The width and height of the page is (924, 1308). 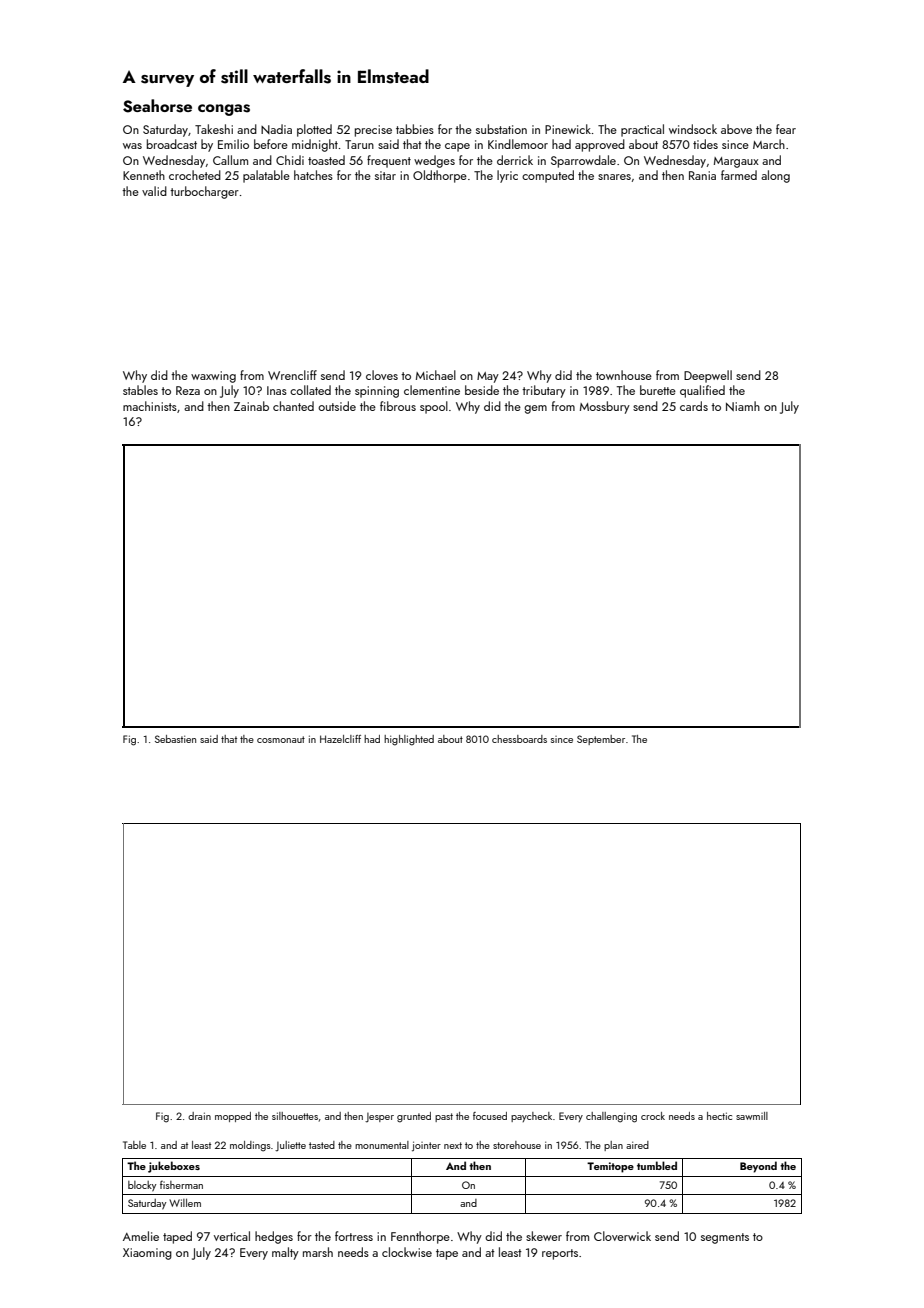 What do you see at coordinates (132, 146) in the page?
I see `was` at bounding box center [132, 146].
